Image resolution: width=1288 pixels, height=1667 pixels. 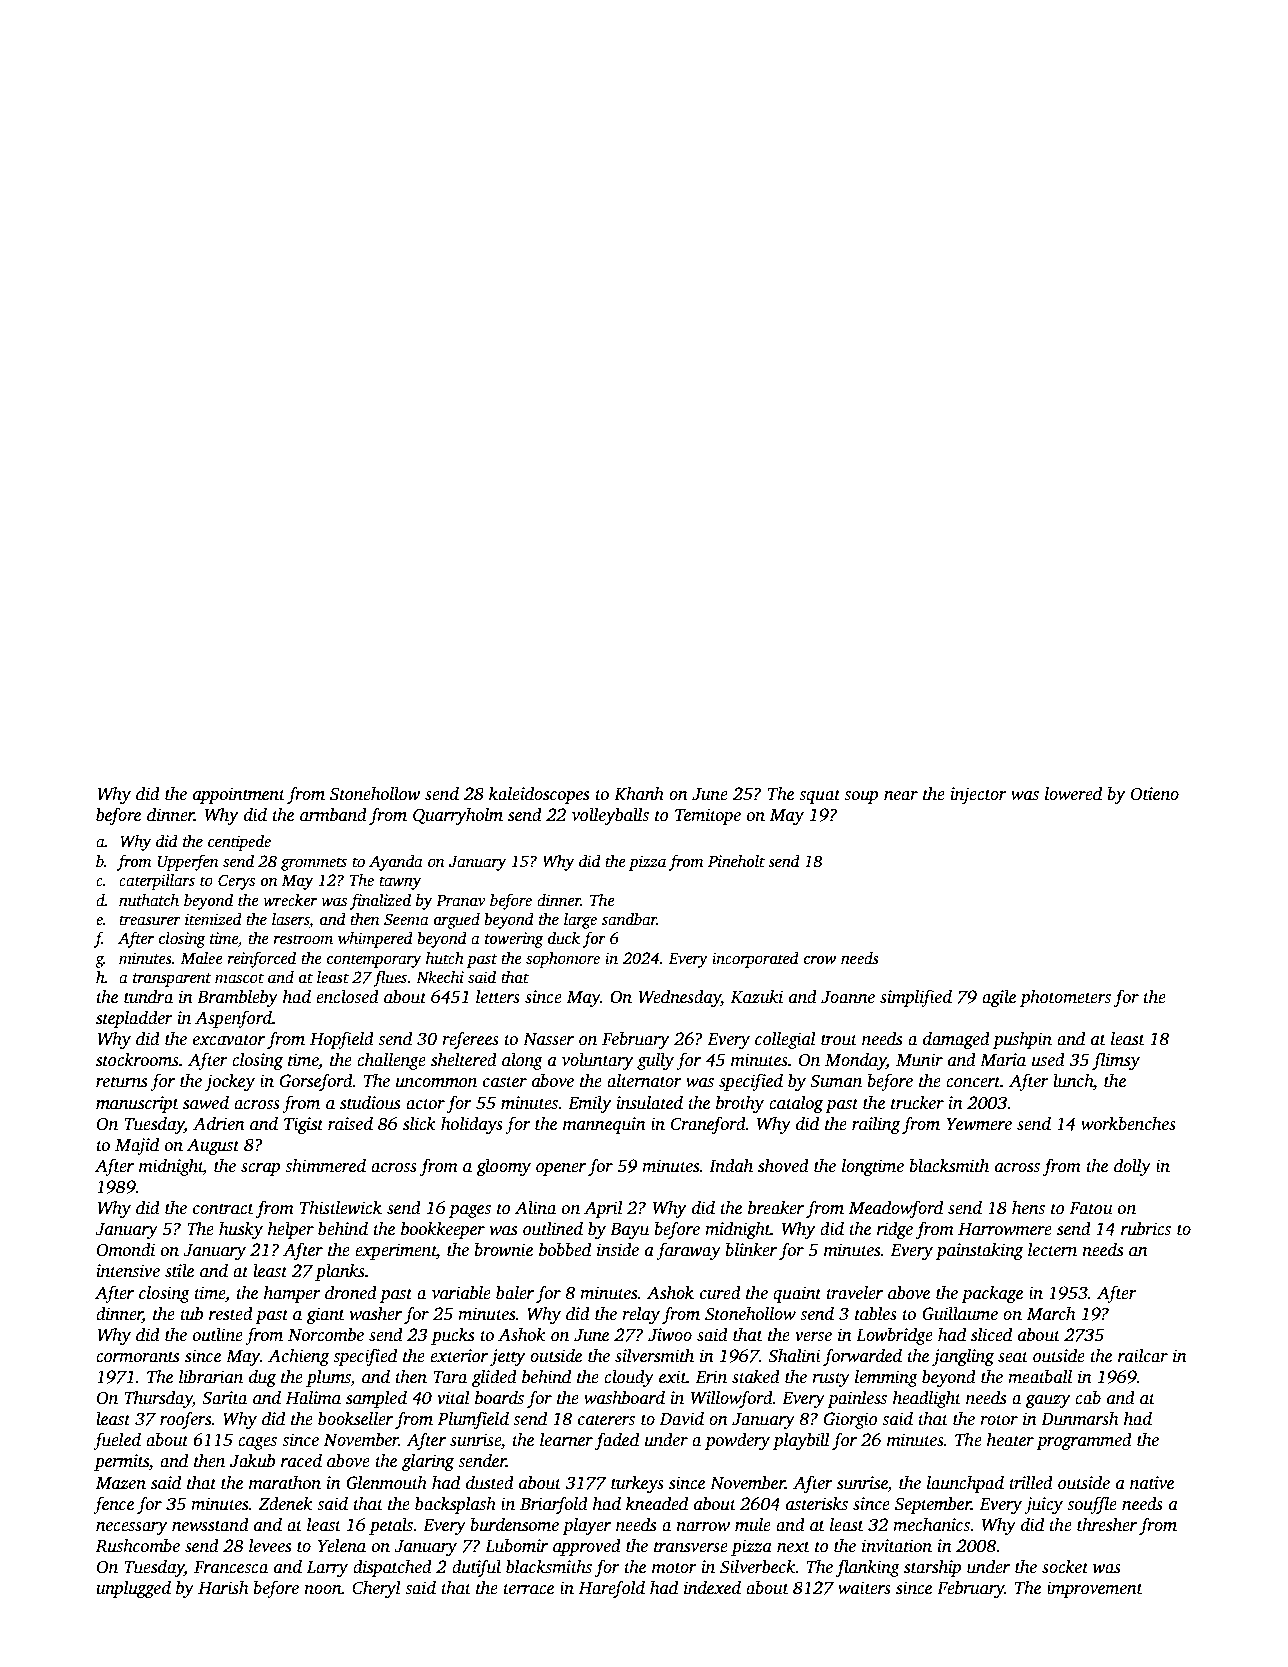 What do you see at coordinates (121, 1462) in the screenshot?
I see `permits` at bounding box center [121, 1462].
